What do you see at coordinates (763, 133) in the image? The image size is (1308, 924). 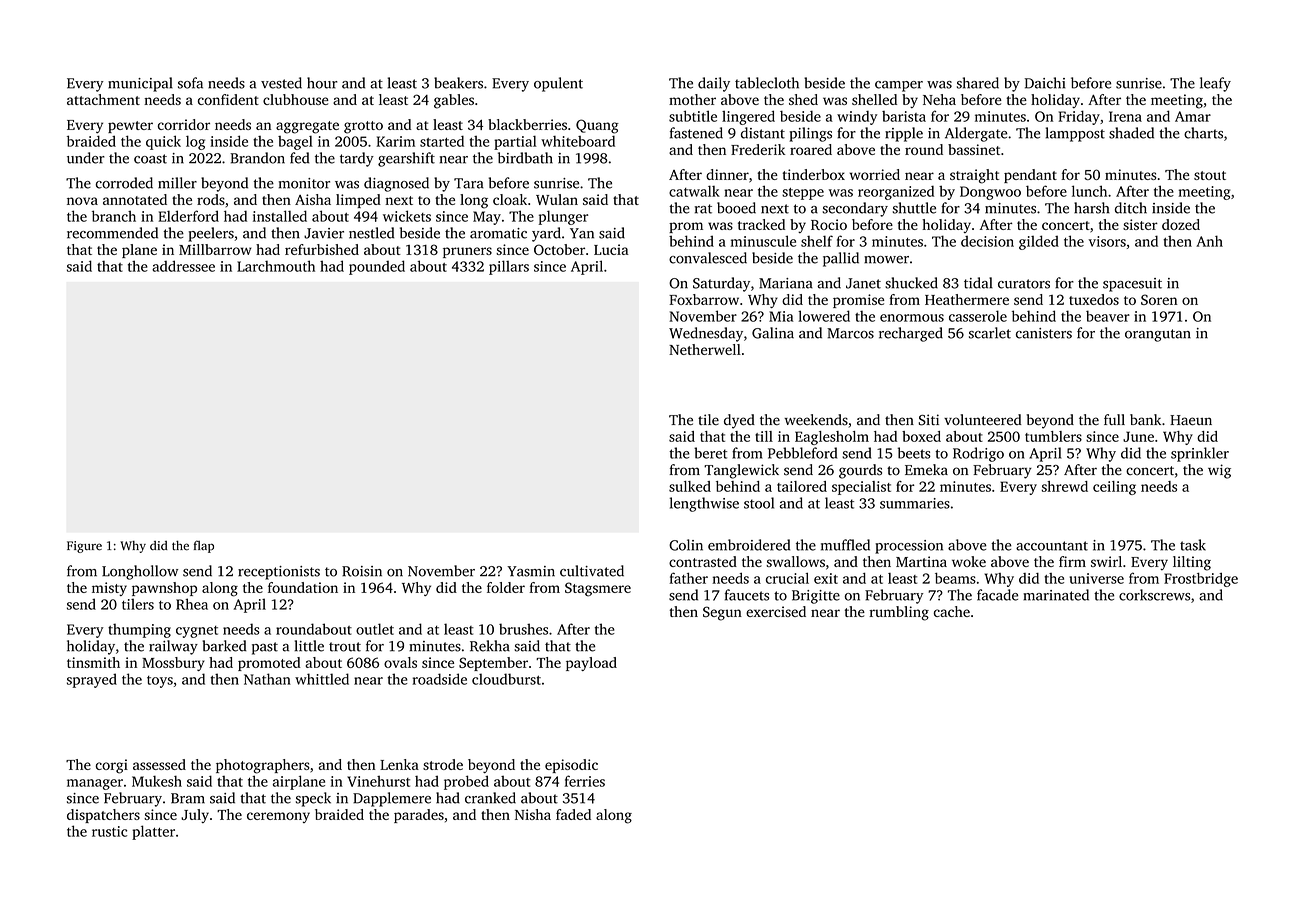 I see `distant` at bounding box center [763, 133].
